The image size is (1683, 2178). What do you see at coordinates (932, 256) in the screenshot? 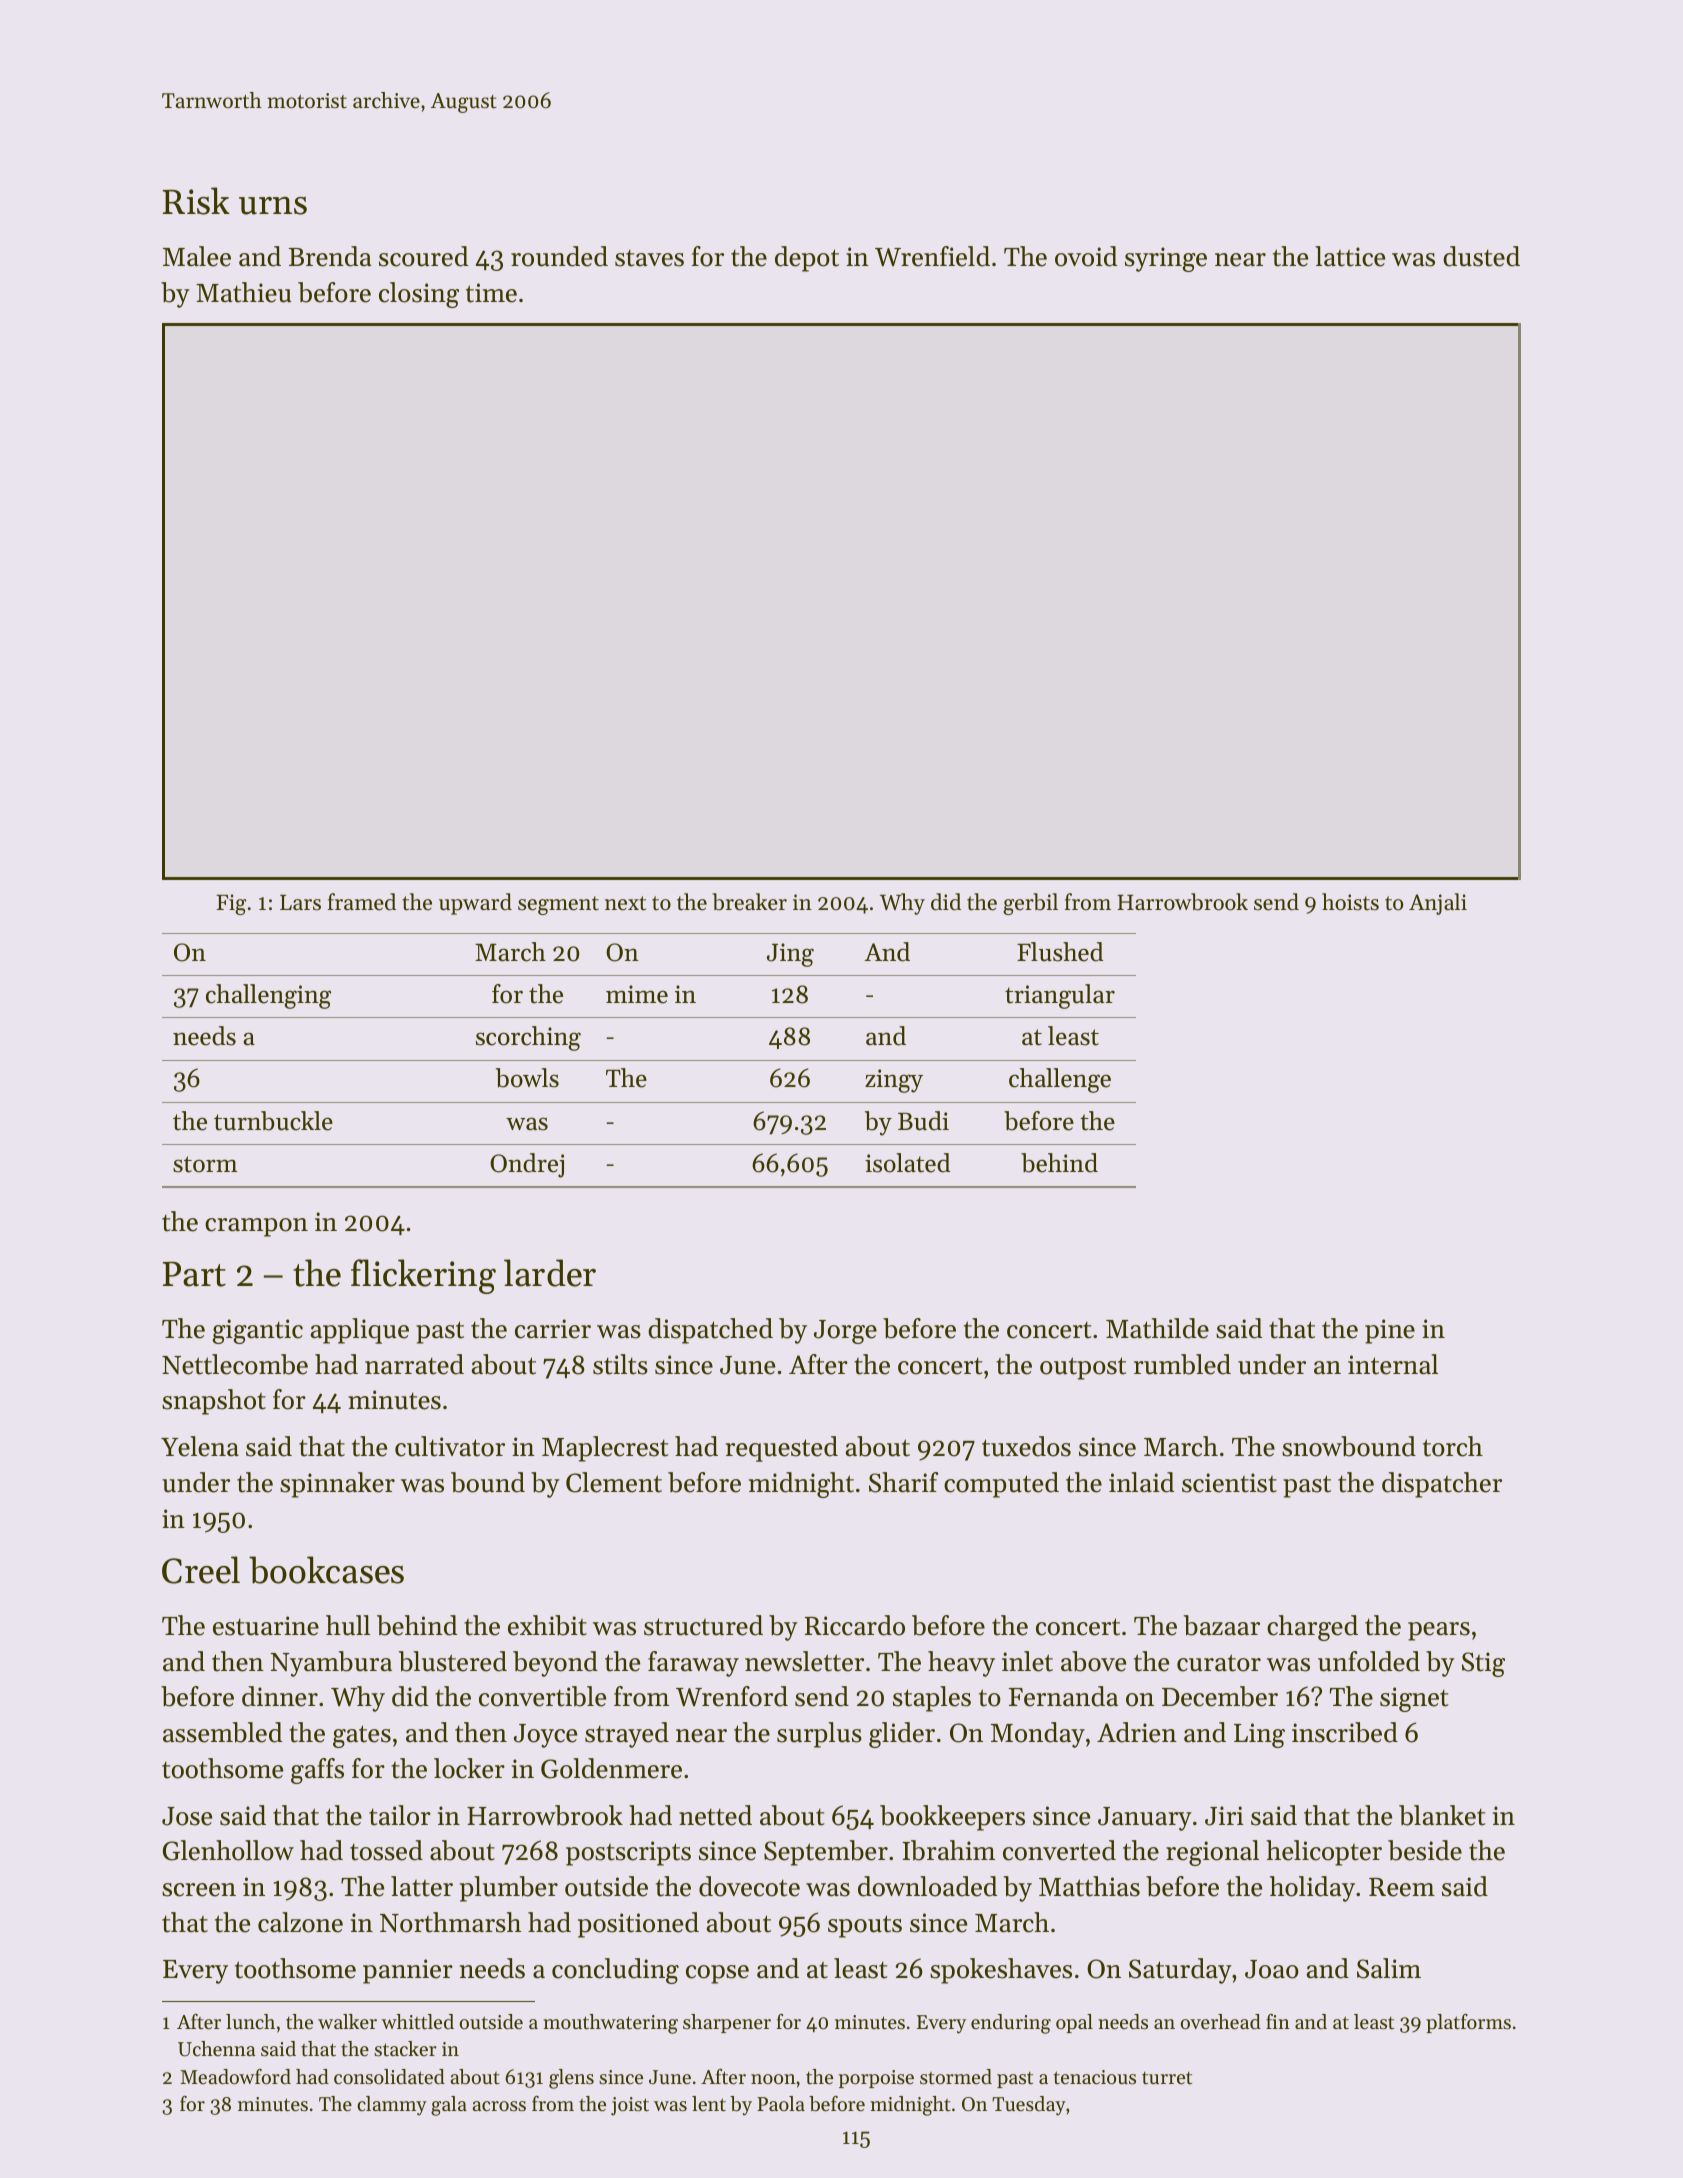
I see `Wrenfield` at bounding box center [932, 256].
